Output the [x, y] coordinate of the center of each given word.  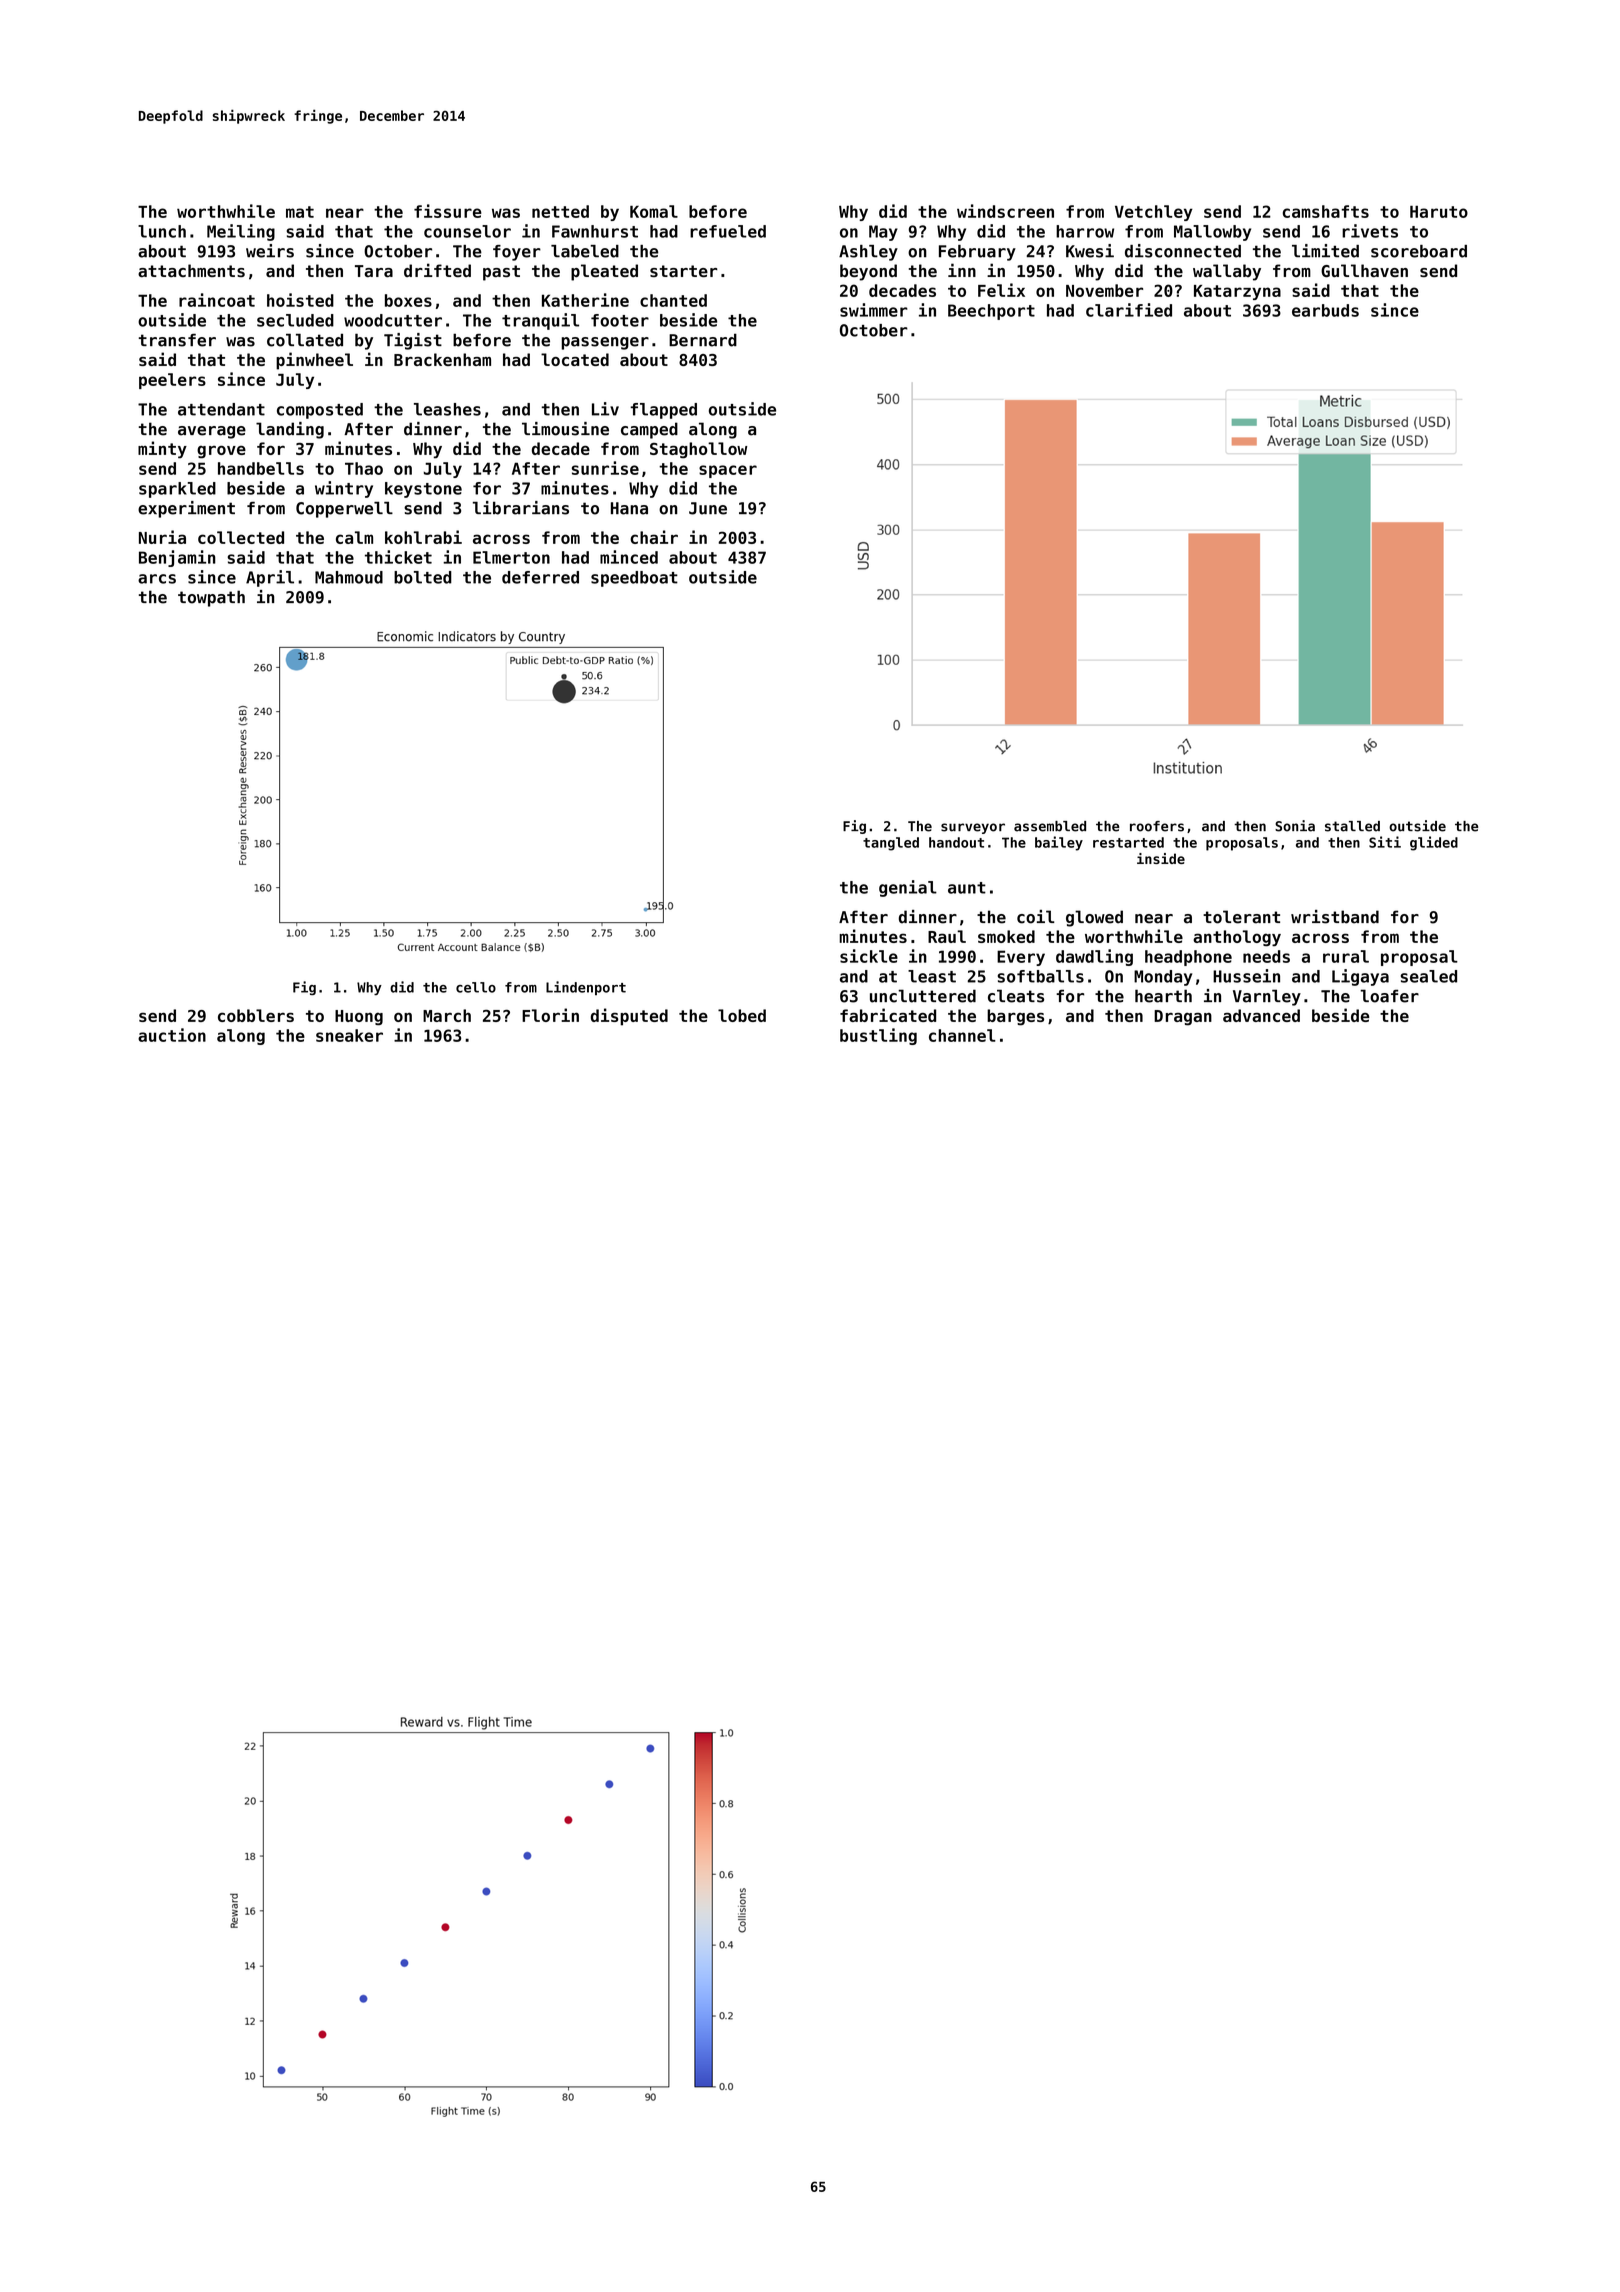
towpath [211, 598]
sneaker [349, 1035]
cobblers [256, 1015]
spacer [728, 471]
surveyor [973, 828]
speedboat [634, 579]
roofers [1157, 826]
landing [290, 430]
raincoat [217, 300]
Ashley [868, 253]
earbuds [1325, 310]
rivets [1370, 231]
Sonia [1295, 826]
